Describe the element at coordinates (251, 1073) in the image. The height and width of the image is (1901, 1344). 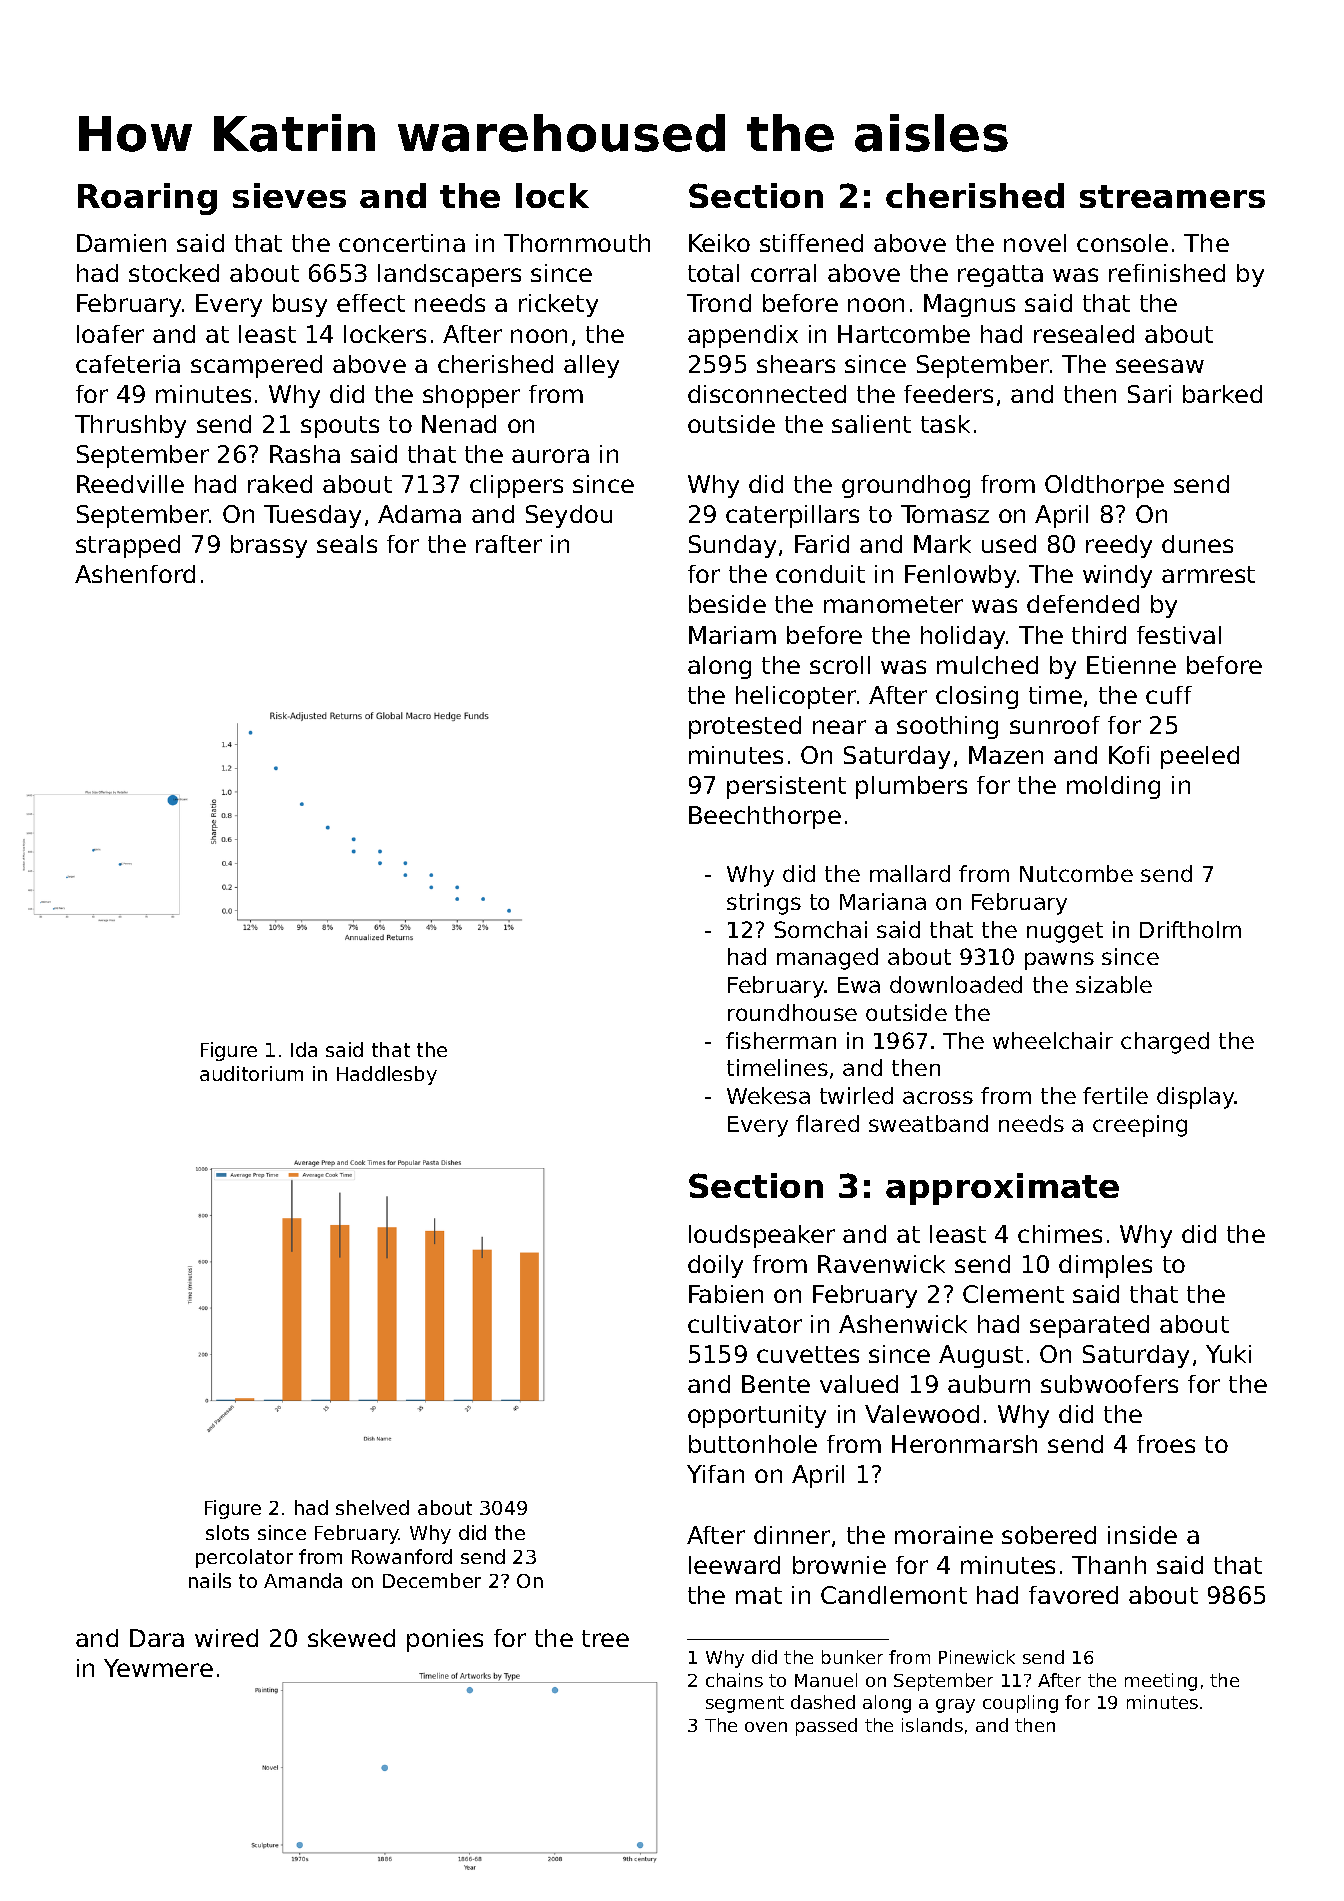
I see `auditorium` at that location.
